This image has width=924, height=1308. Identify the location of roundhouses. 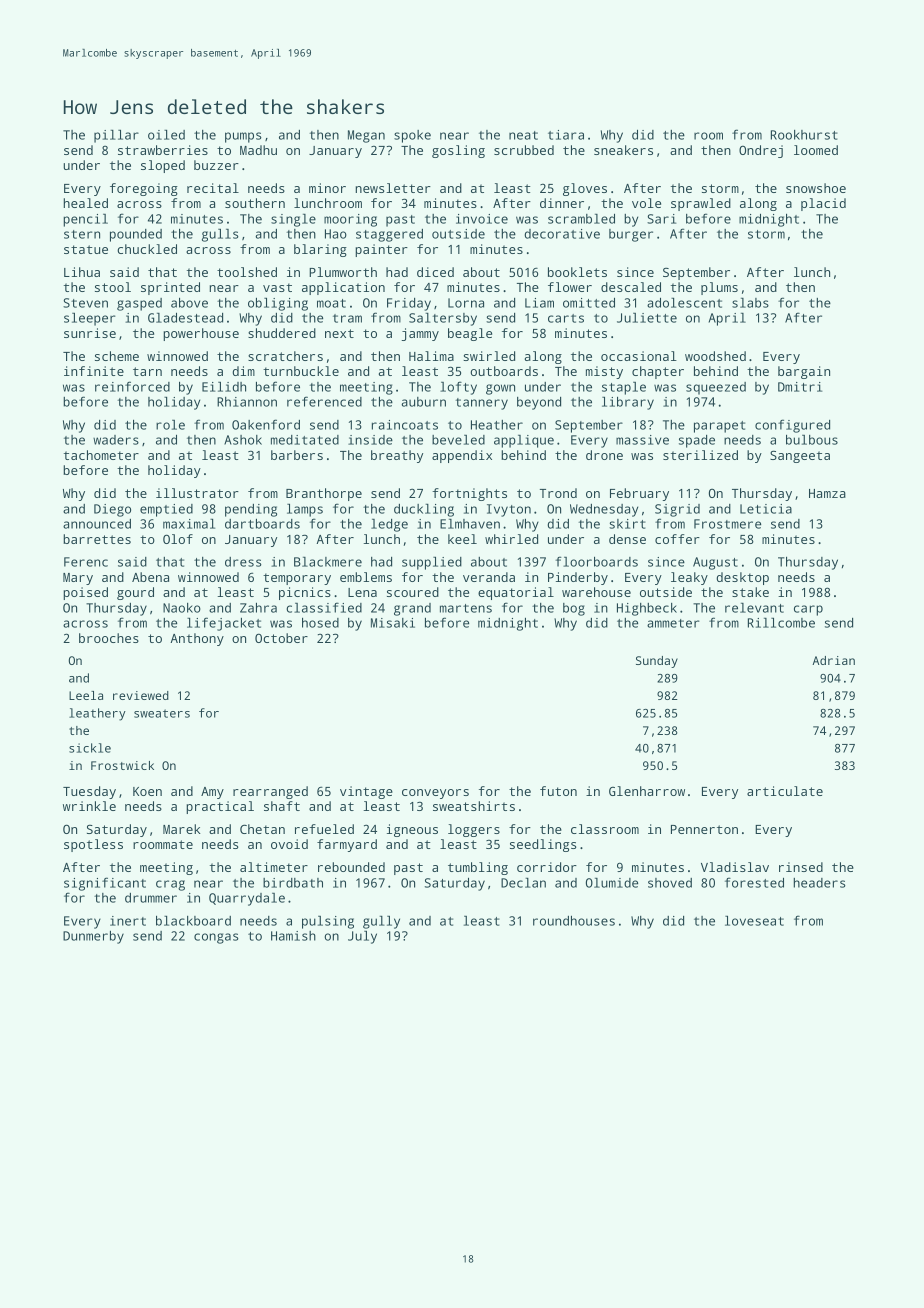
(574, 921).
